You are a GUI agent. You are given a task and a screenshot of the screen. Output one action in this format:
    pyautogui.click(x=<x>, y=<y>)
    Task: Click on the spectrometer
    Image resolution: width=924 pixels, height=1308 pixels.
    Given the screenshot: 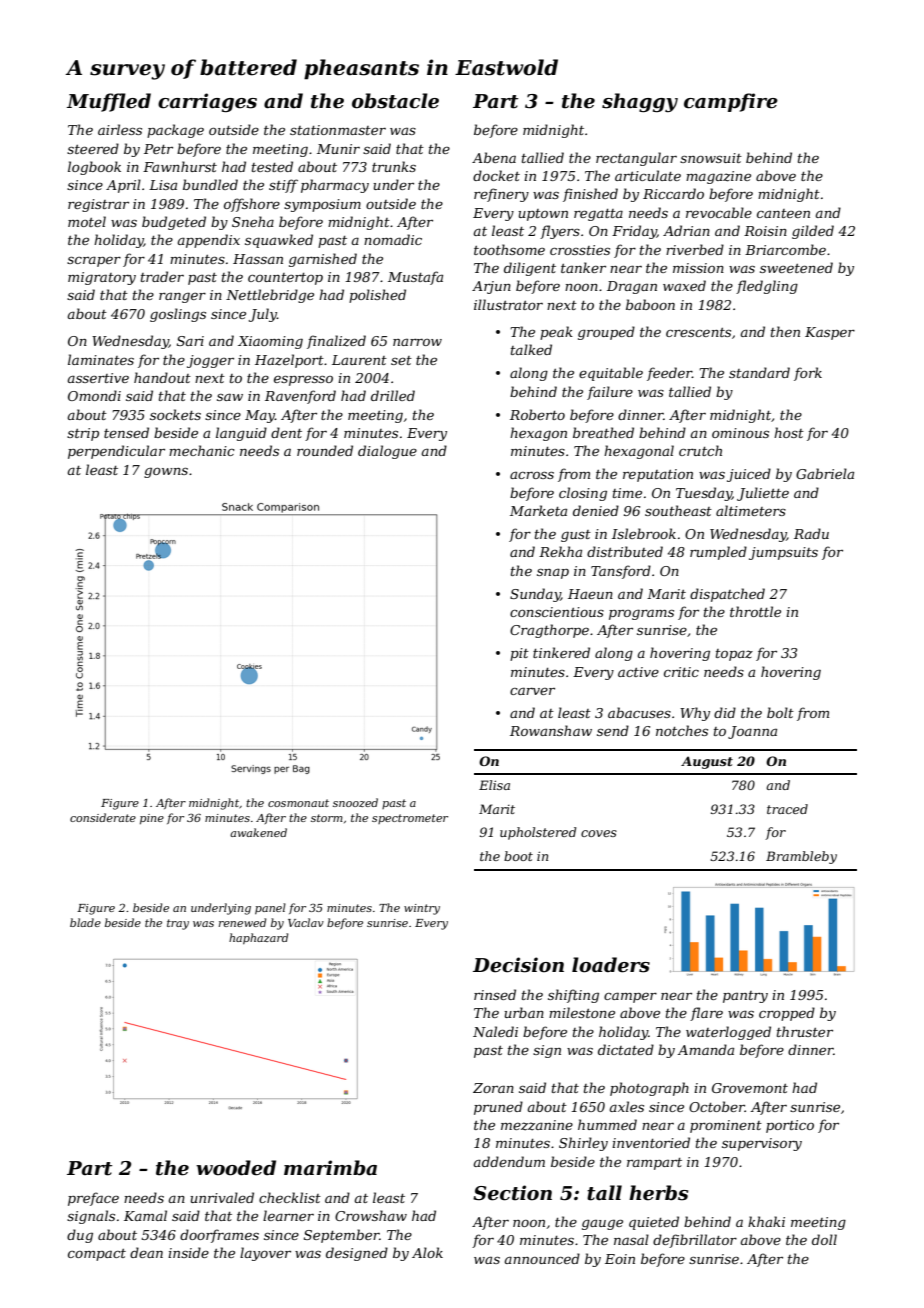 What is the action you would take?
    pyautogui.click(x=410, y=819)
